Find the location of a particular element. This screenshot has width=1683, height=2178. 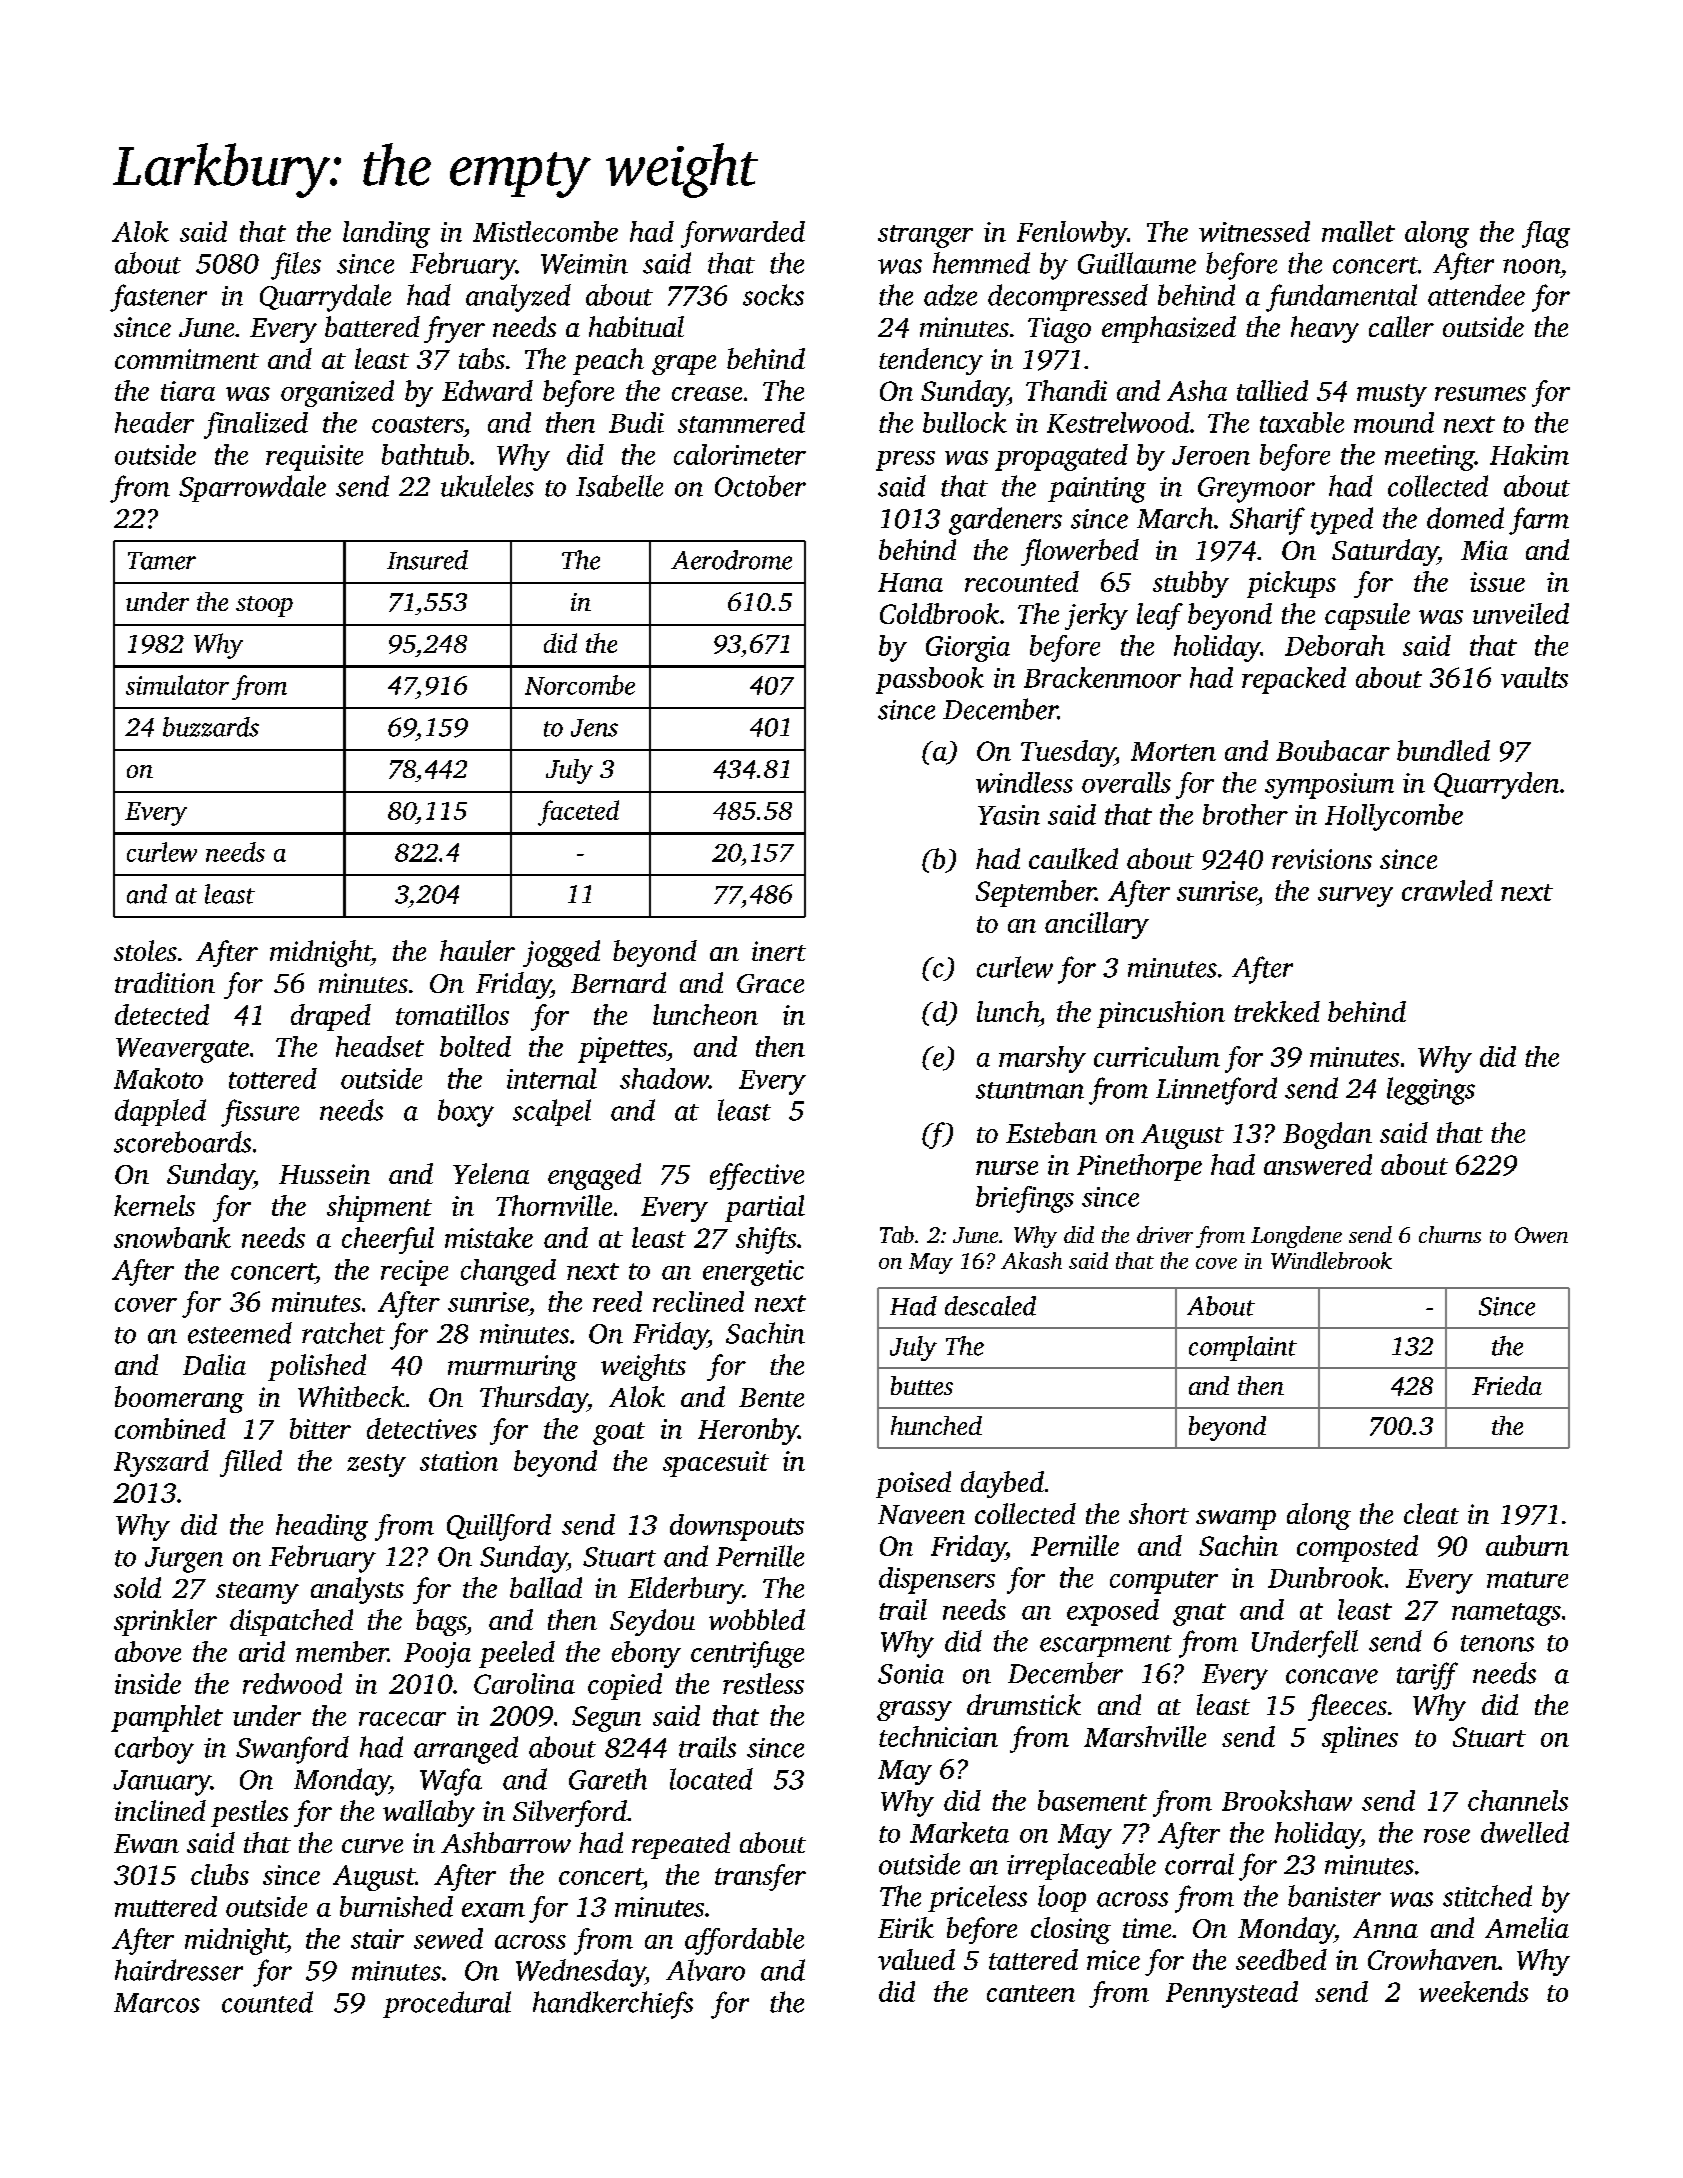

Heronby is located at coordinates (748, 1431).
